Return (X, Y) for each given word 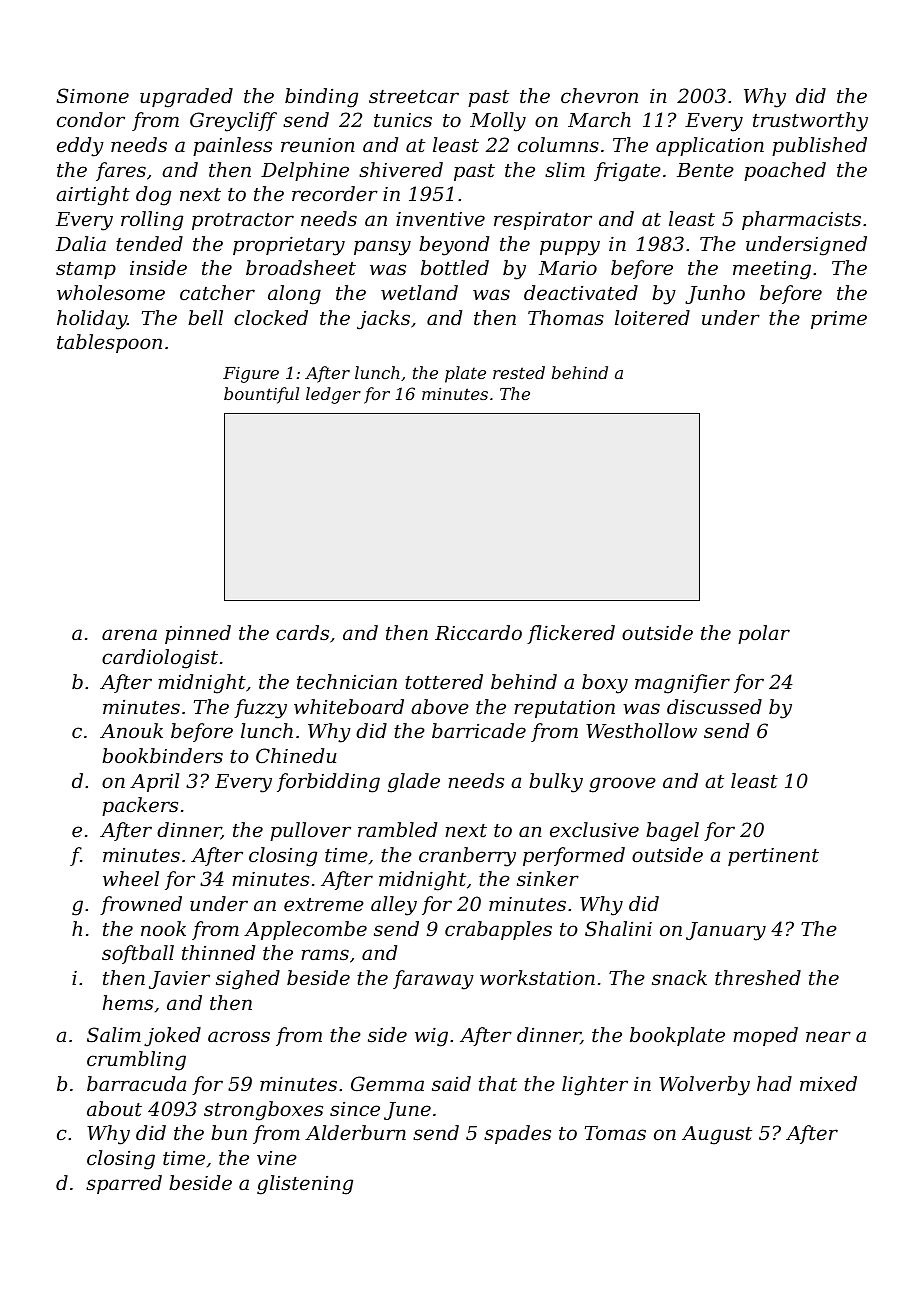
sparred (124, 1184)
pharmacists (801, 220)
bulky (556, 783)
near (828, 1036)
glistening (305, 1185)
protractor (243, 221)
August (717, 1135)
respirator (543, 221)
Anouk (131, 730)
